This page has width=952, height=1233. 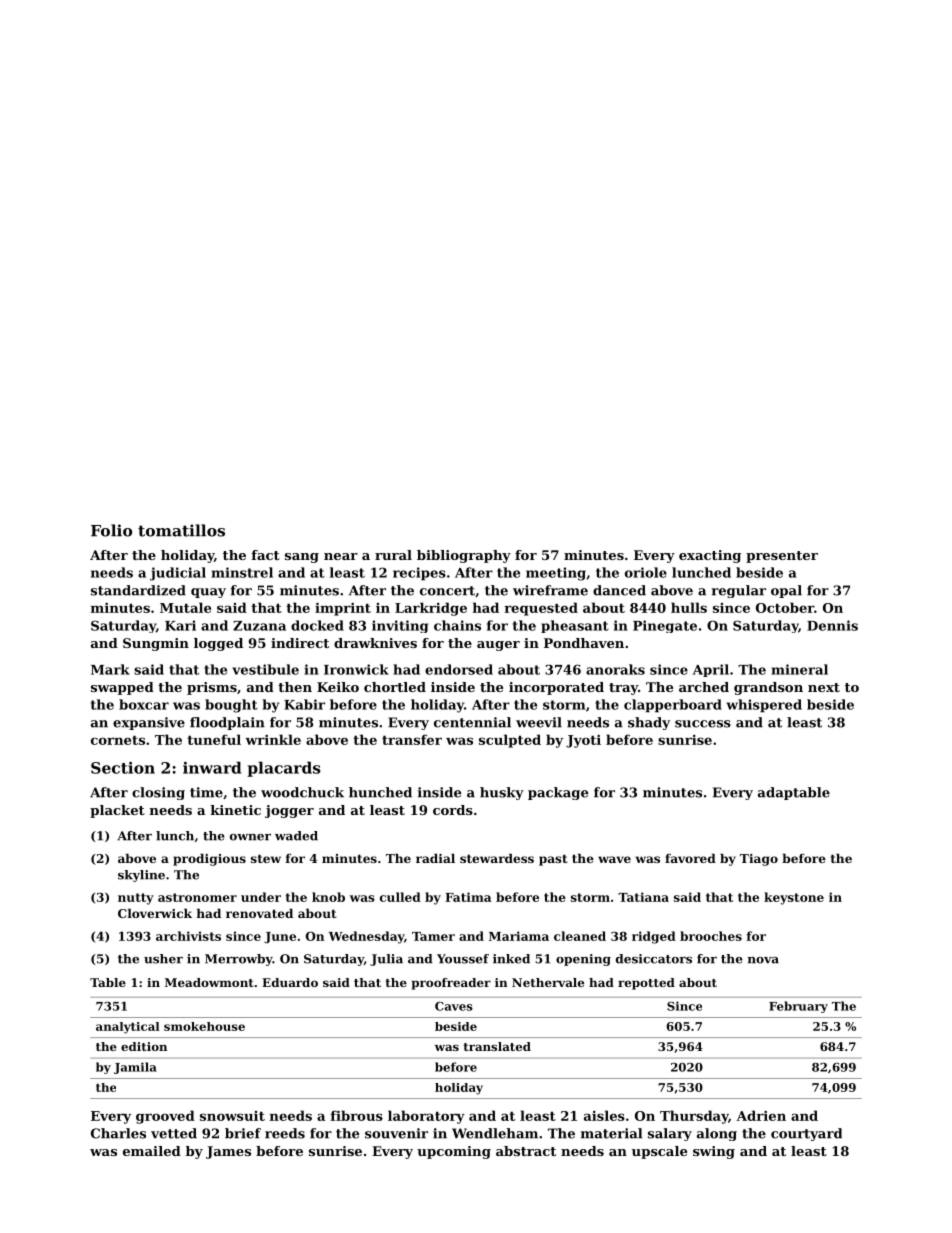 What do you see at coordinates (181, 530) in the page?
I see `tomatillos` at bounding box center [181, 530].
